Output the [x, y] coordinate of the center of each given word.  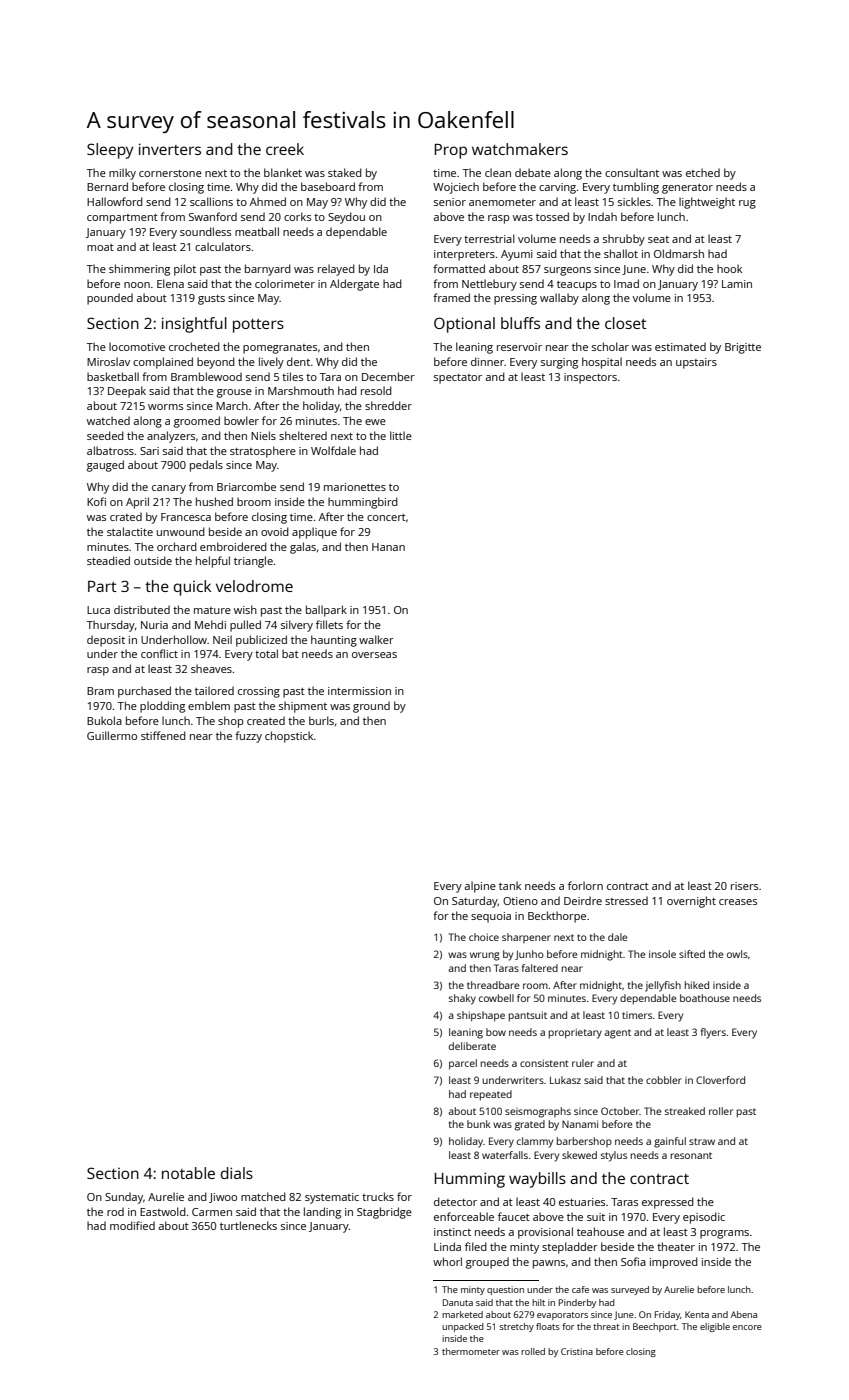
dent [298, 361]
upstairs [696, 363]
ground [371, 707]
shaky [462, 999]
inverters [170, 149]
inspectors [590, 378]
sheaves [211, 668]
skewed [579, 1155]
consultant [632, 172]
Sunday [124, 1198]
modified [132, 1225]
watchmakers [520, 149]
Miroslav [108, 361]
